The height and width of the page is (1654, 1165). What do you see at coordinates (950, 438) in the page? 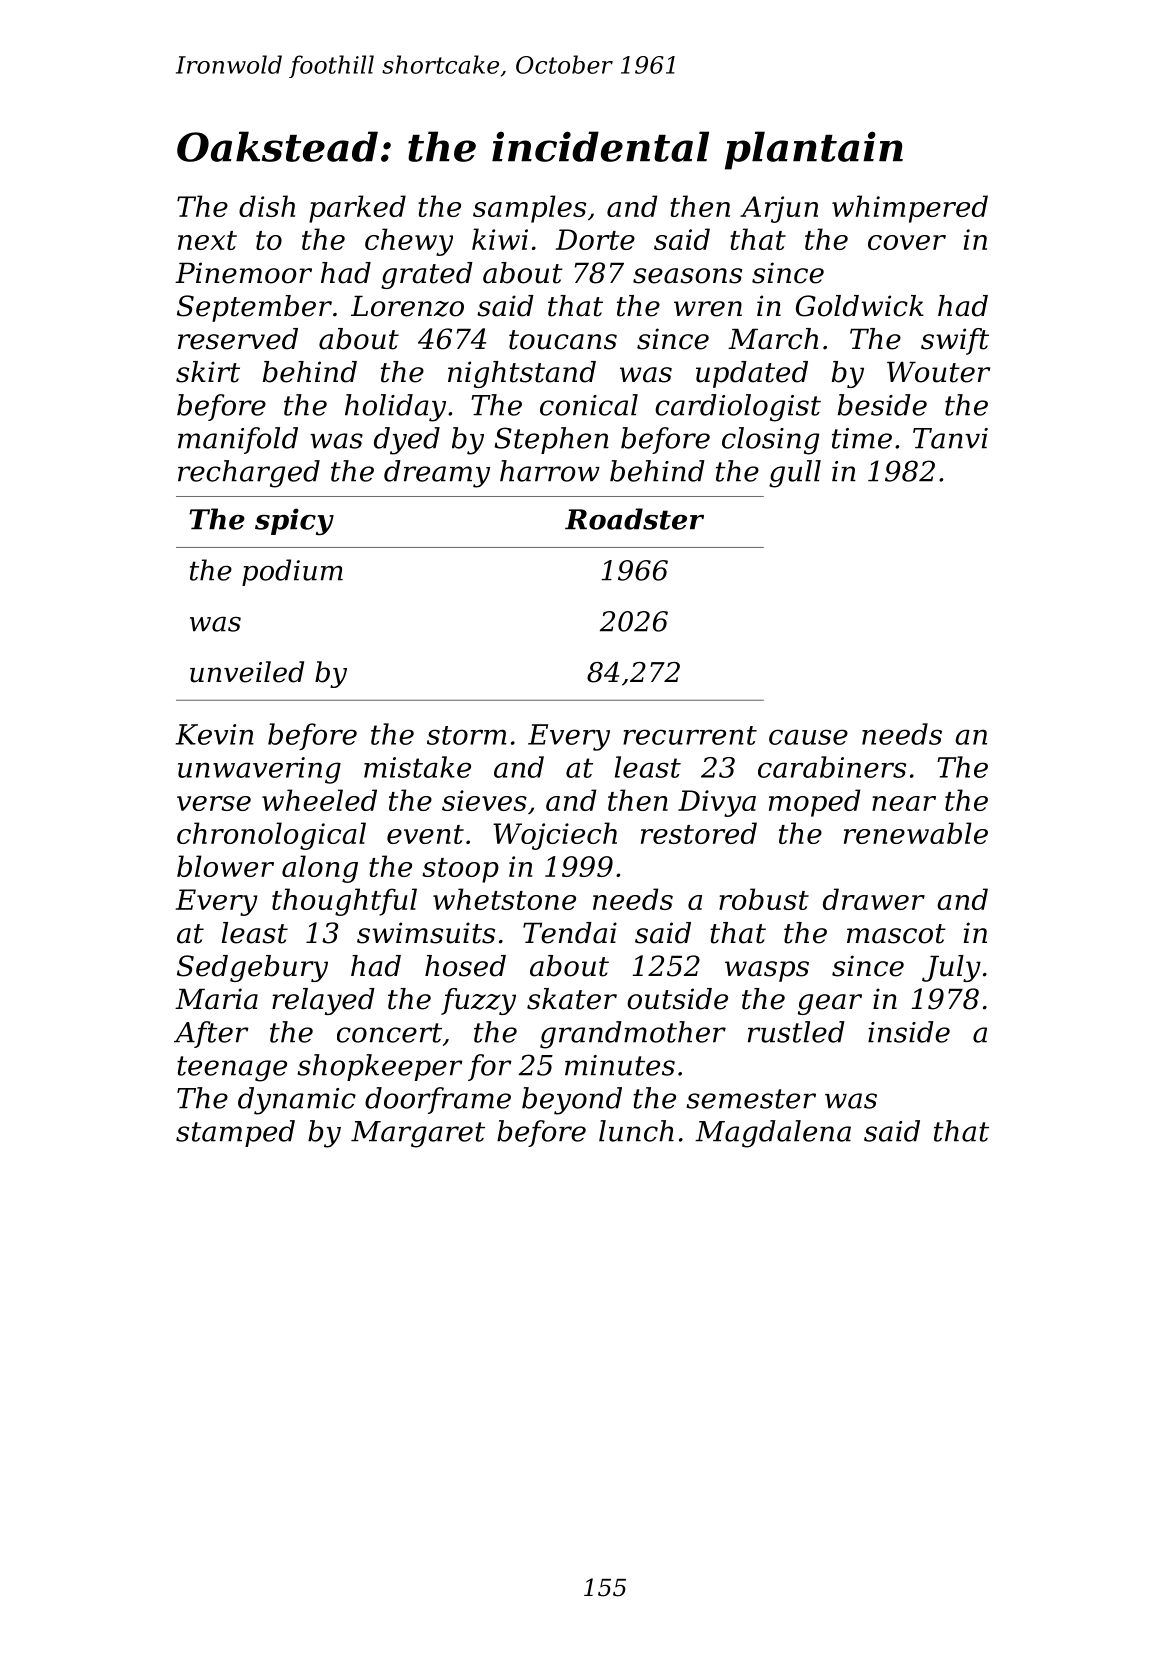
I see `Tanvi` at bounding box center [950, 438].
